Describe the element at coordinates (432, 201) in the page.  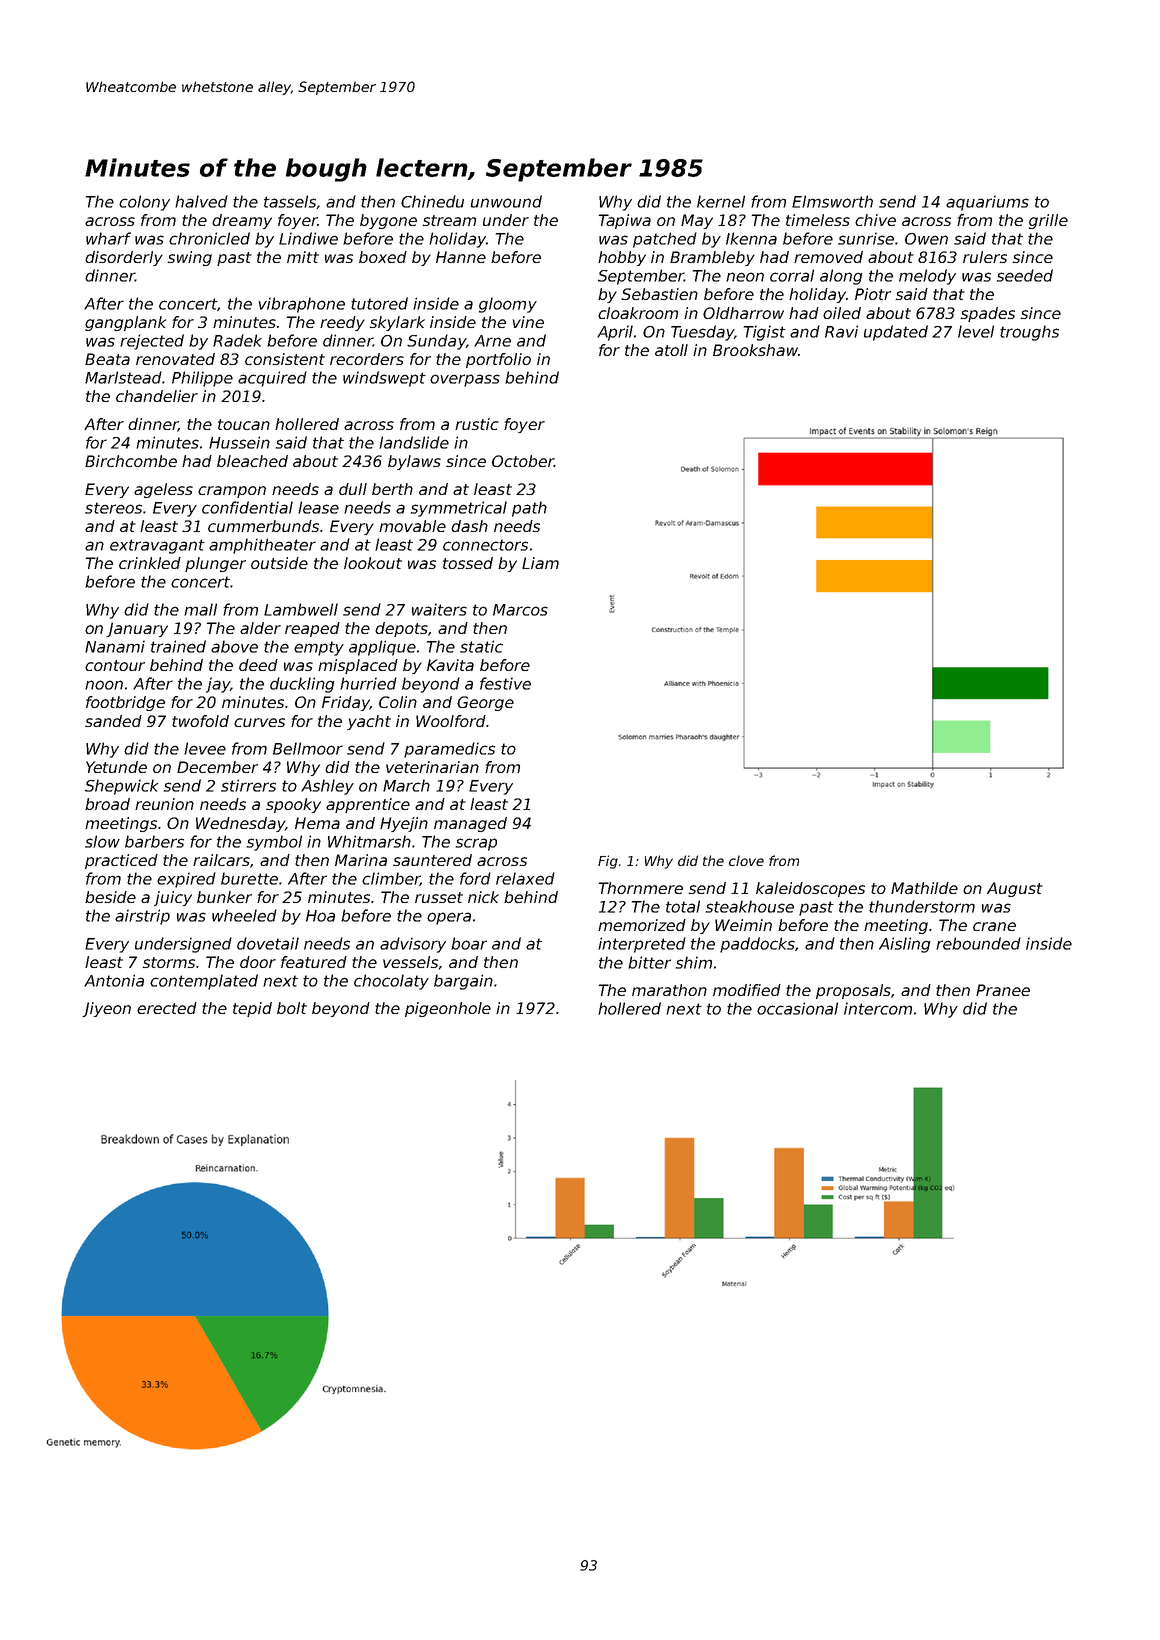
I see `Chinedu` at that location.
